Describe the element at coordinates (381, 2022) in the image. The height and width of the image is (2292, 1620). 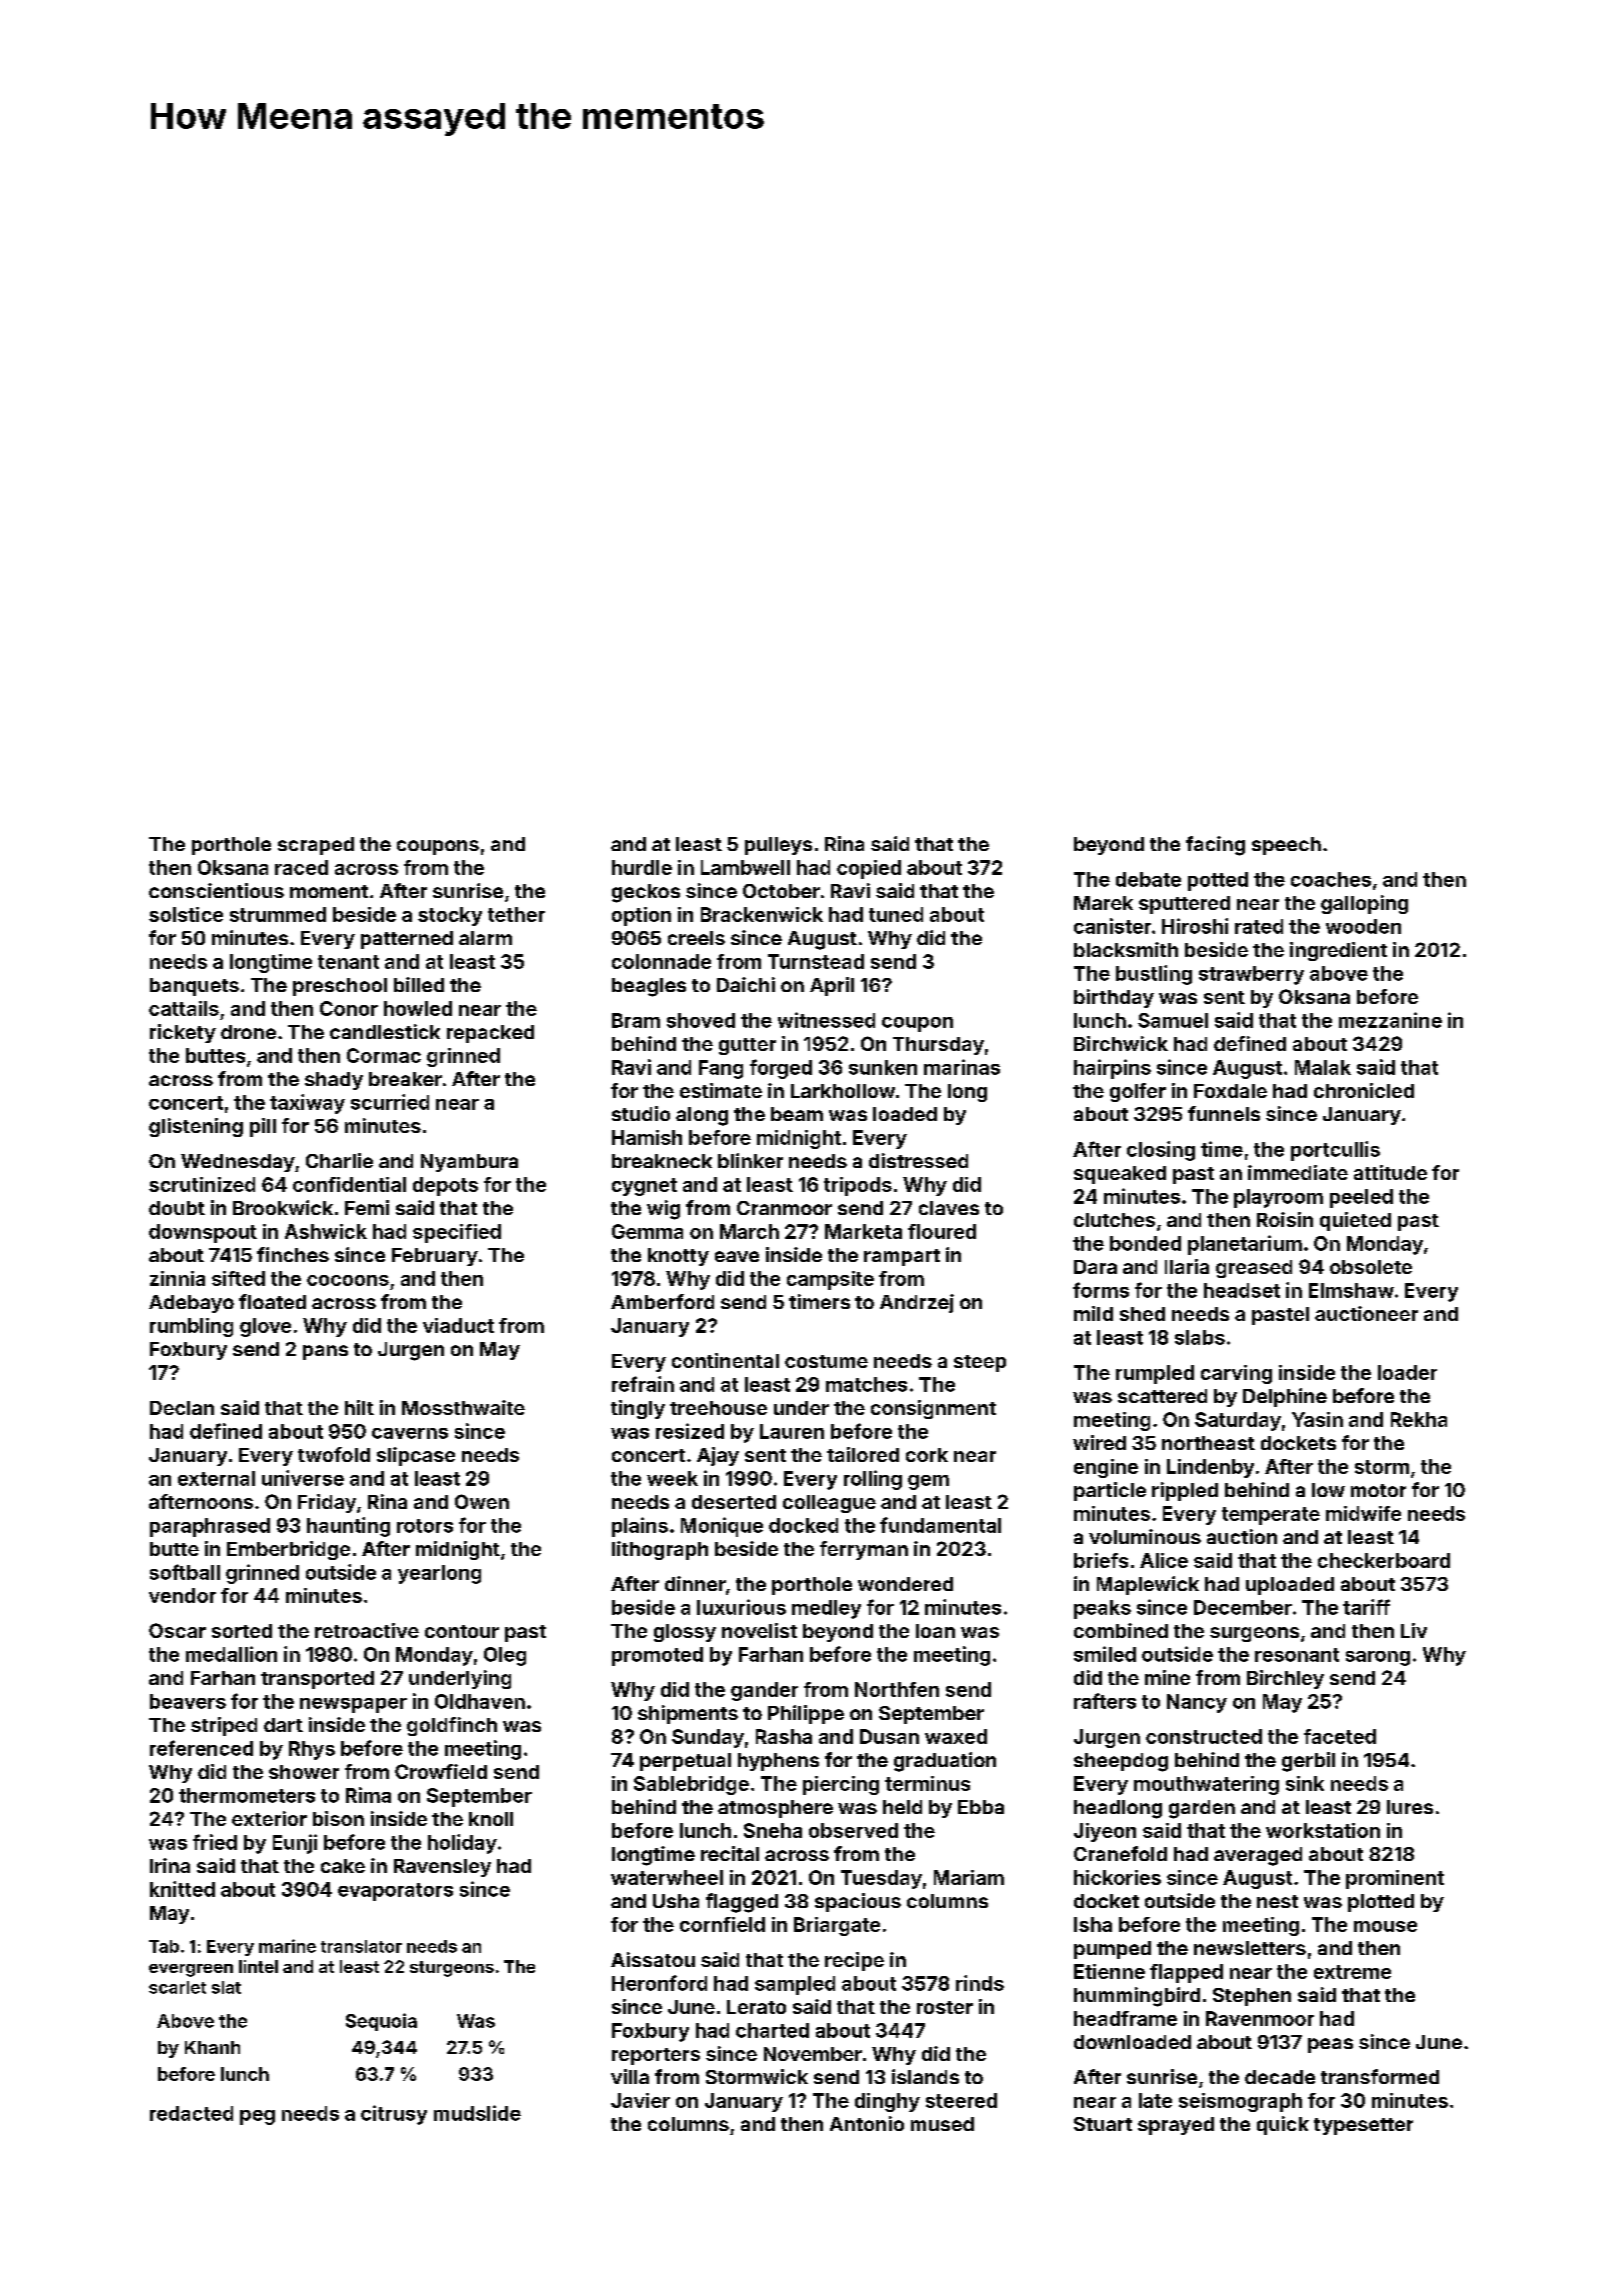
I see `Sequoia` at that location.
